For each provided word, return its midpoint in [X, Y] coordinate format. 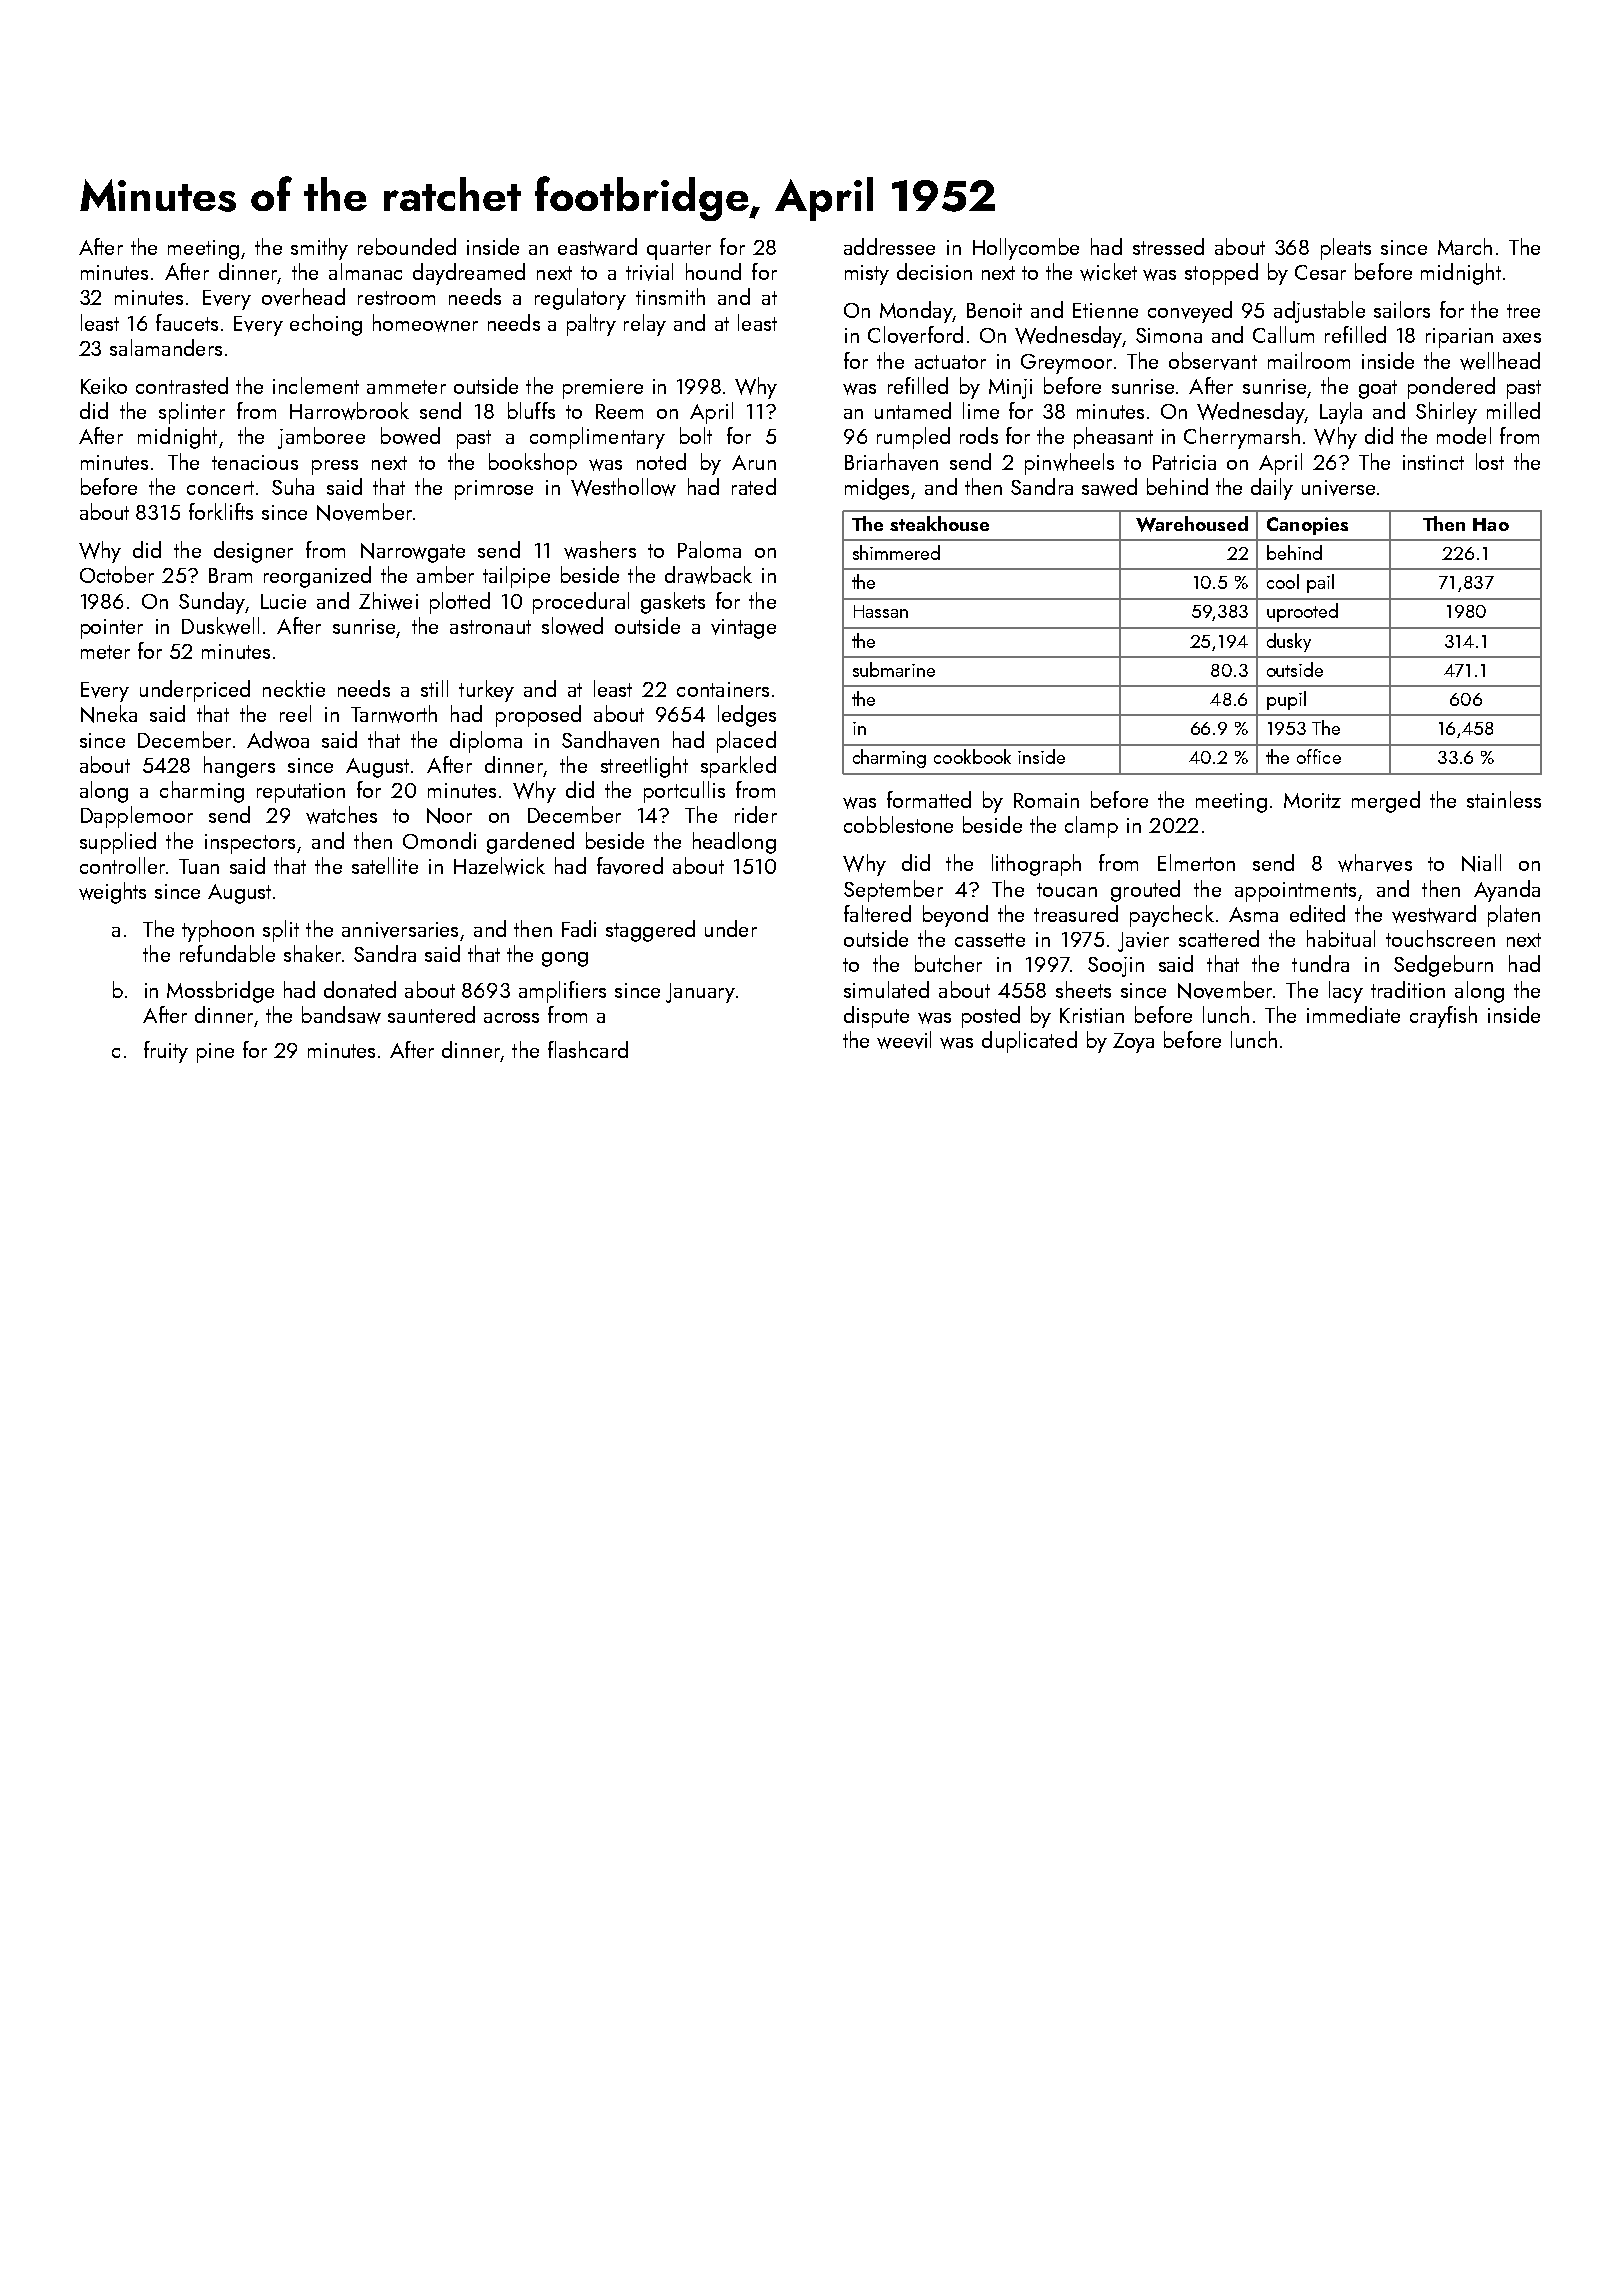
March [1465, 246]
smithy [319, 249]
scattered [1219, 938]
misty [867, 275]
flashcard [588, 1049]
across [511, 1018]
